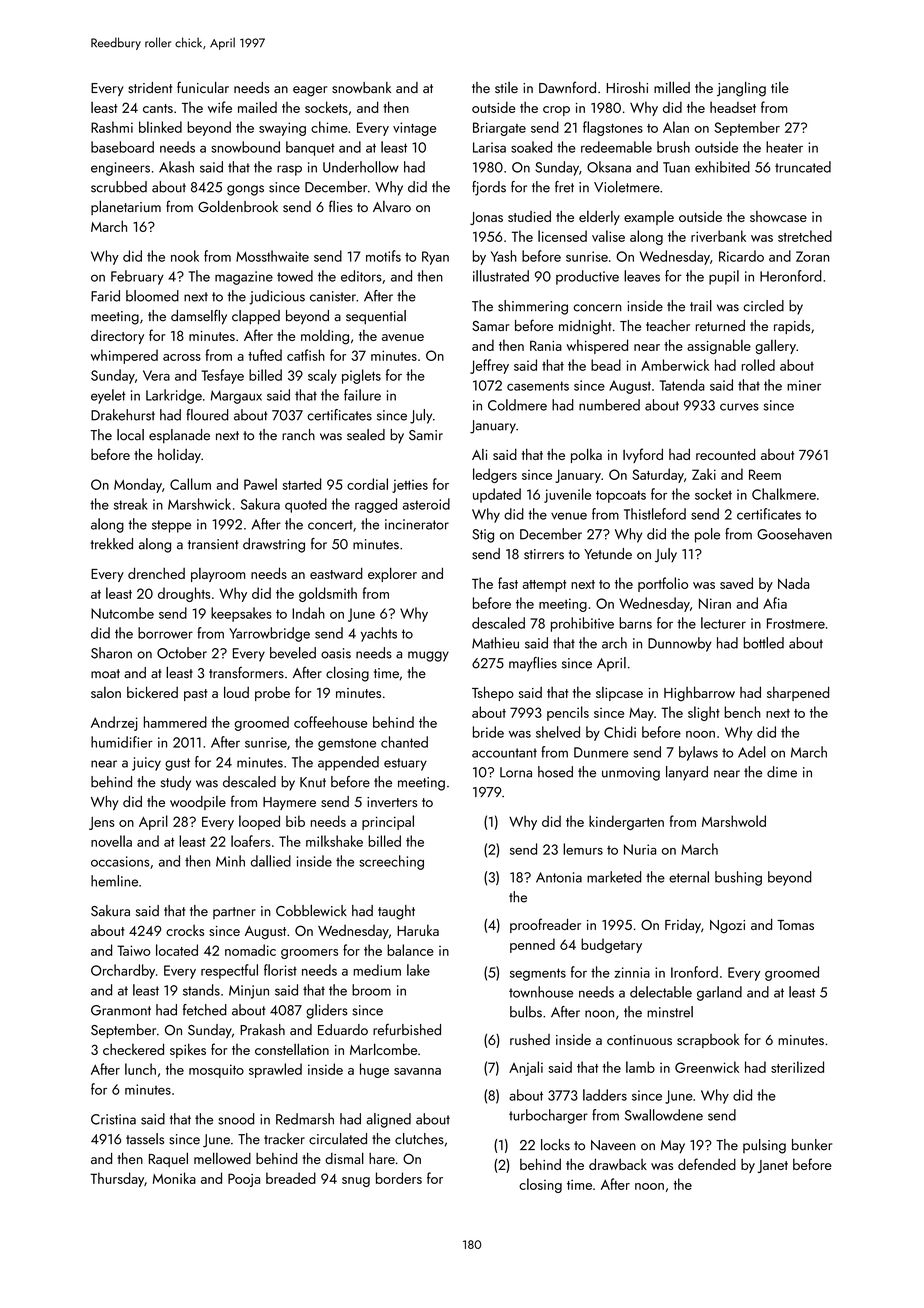 This document has width=924, height=1308. I want to click on Zoran, so click(812, 256).
